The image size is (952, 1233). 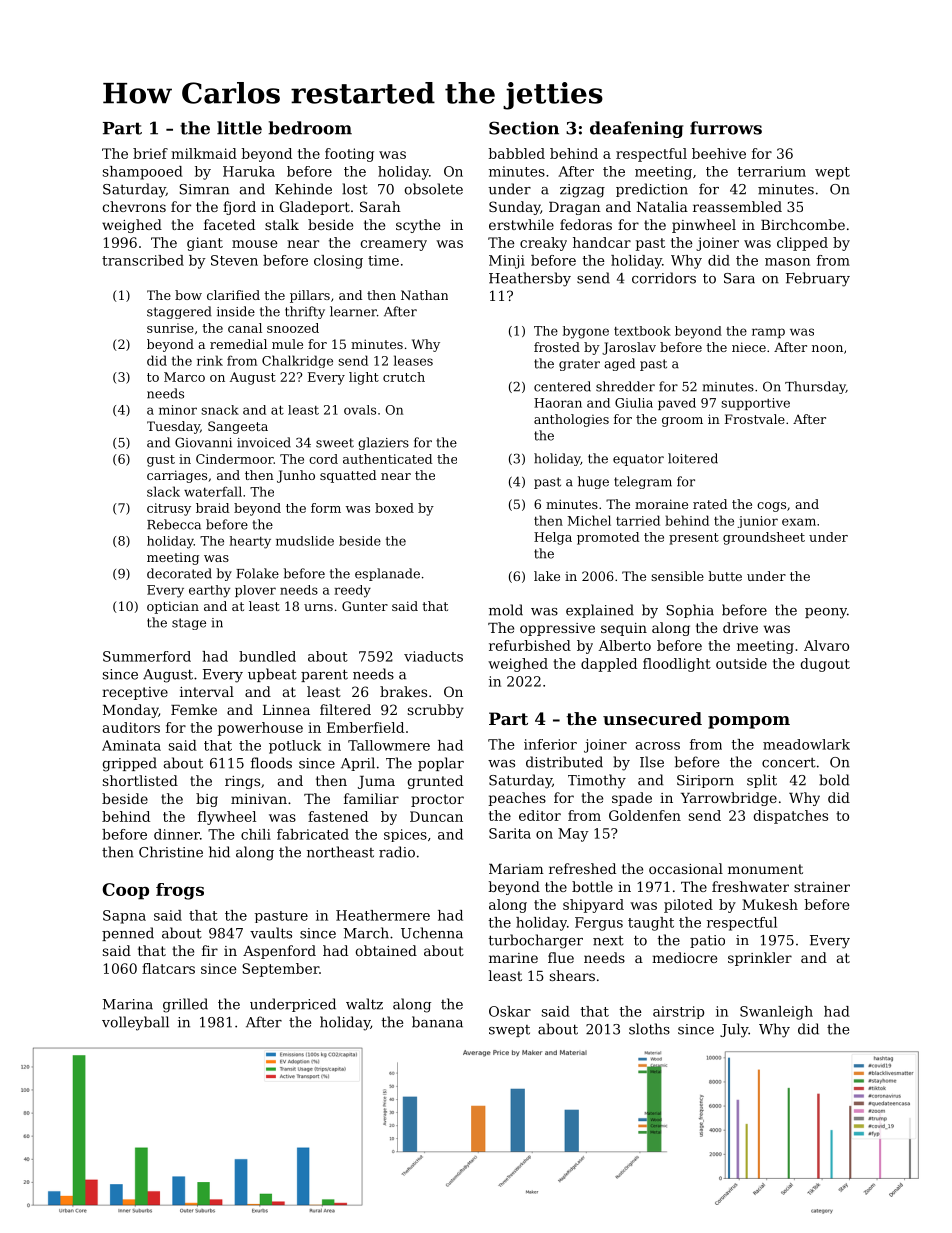 I want to click on Minji, so click(x=507, y=262).
